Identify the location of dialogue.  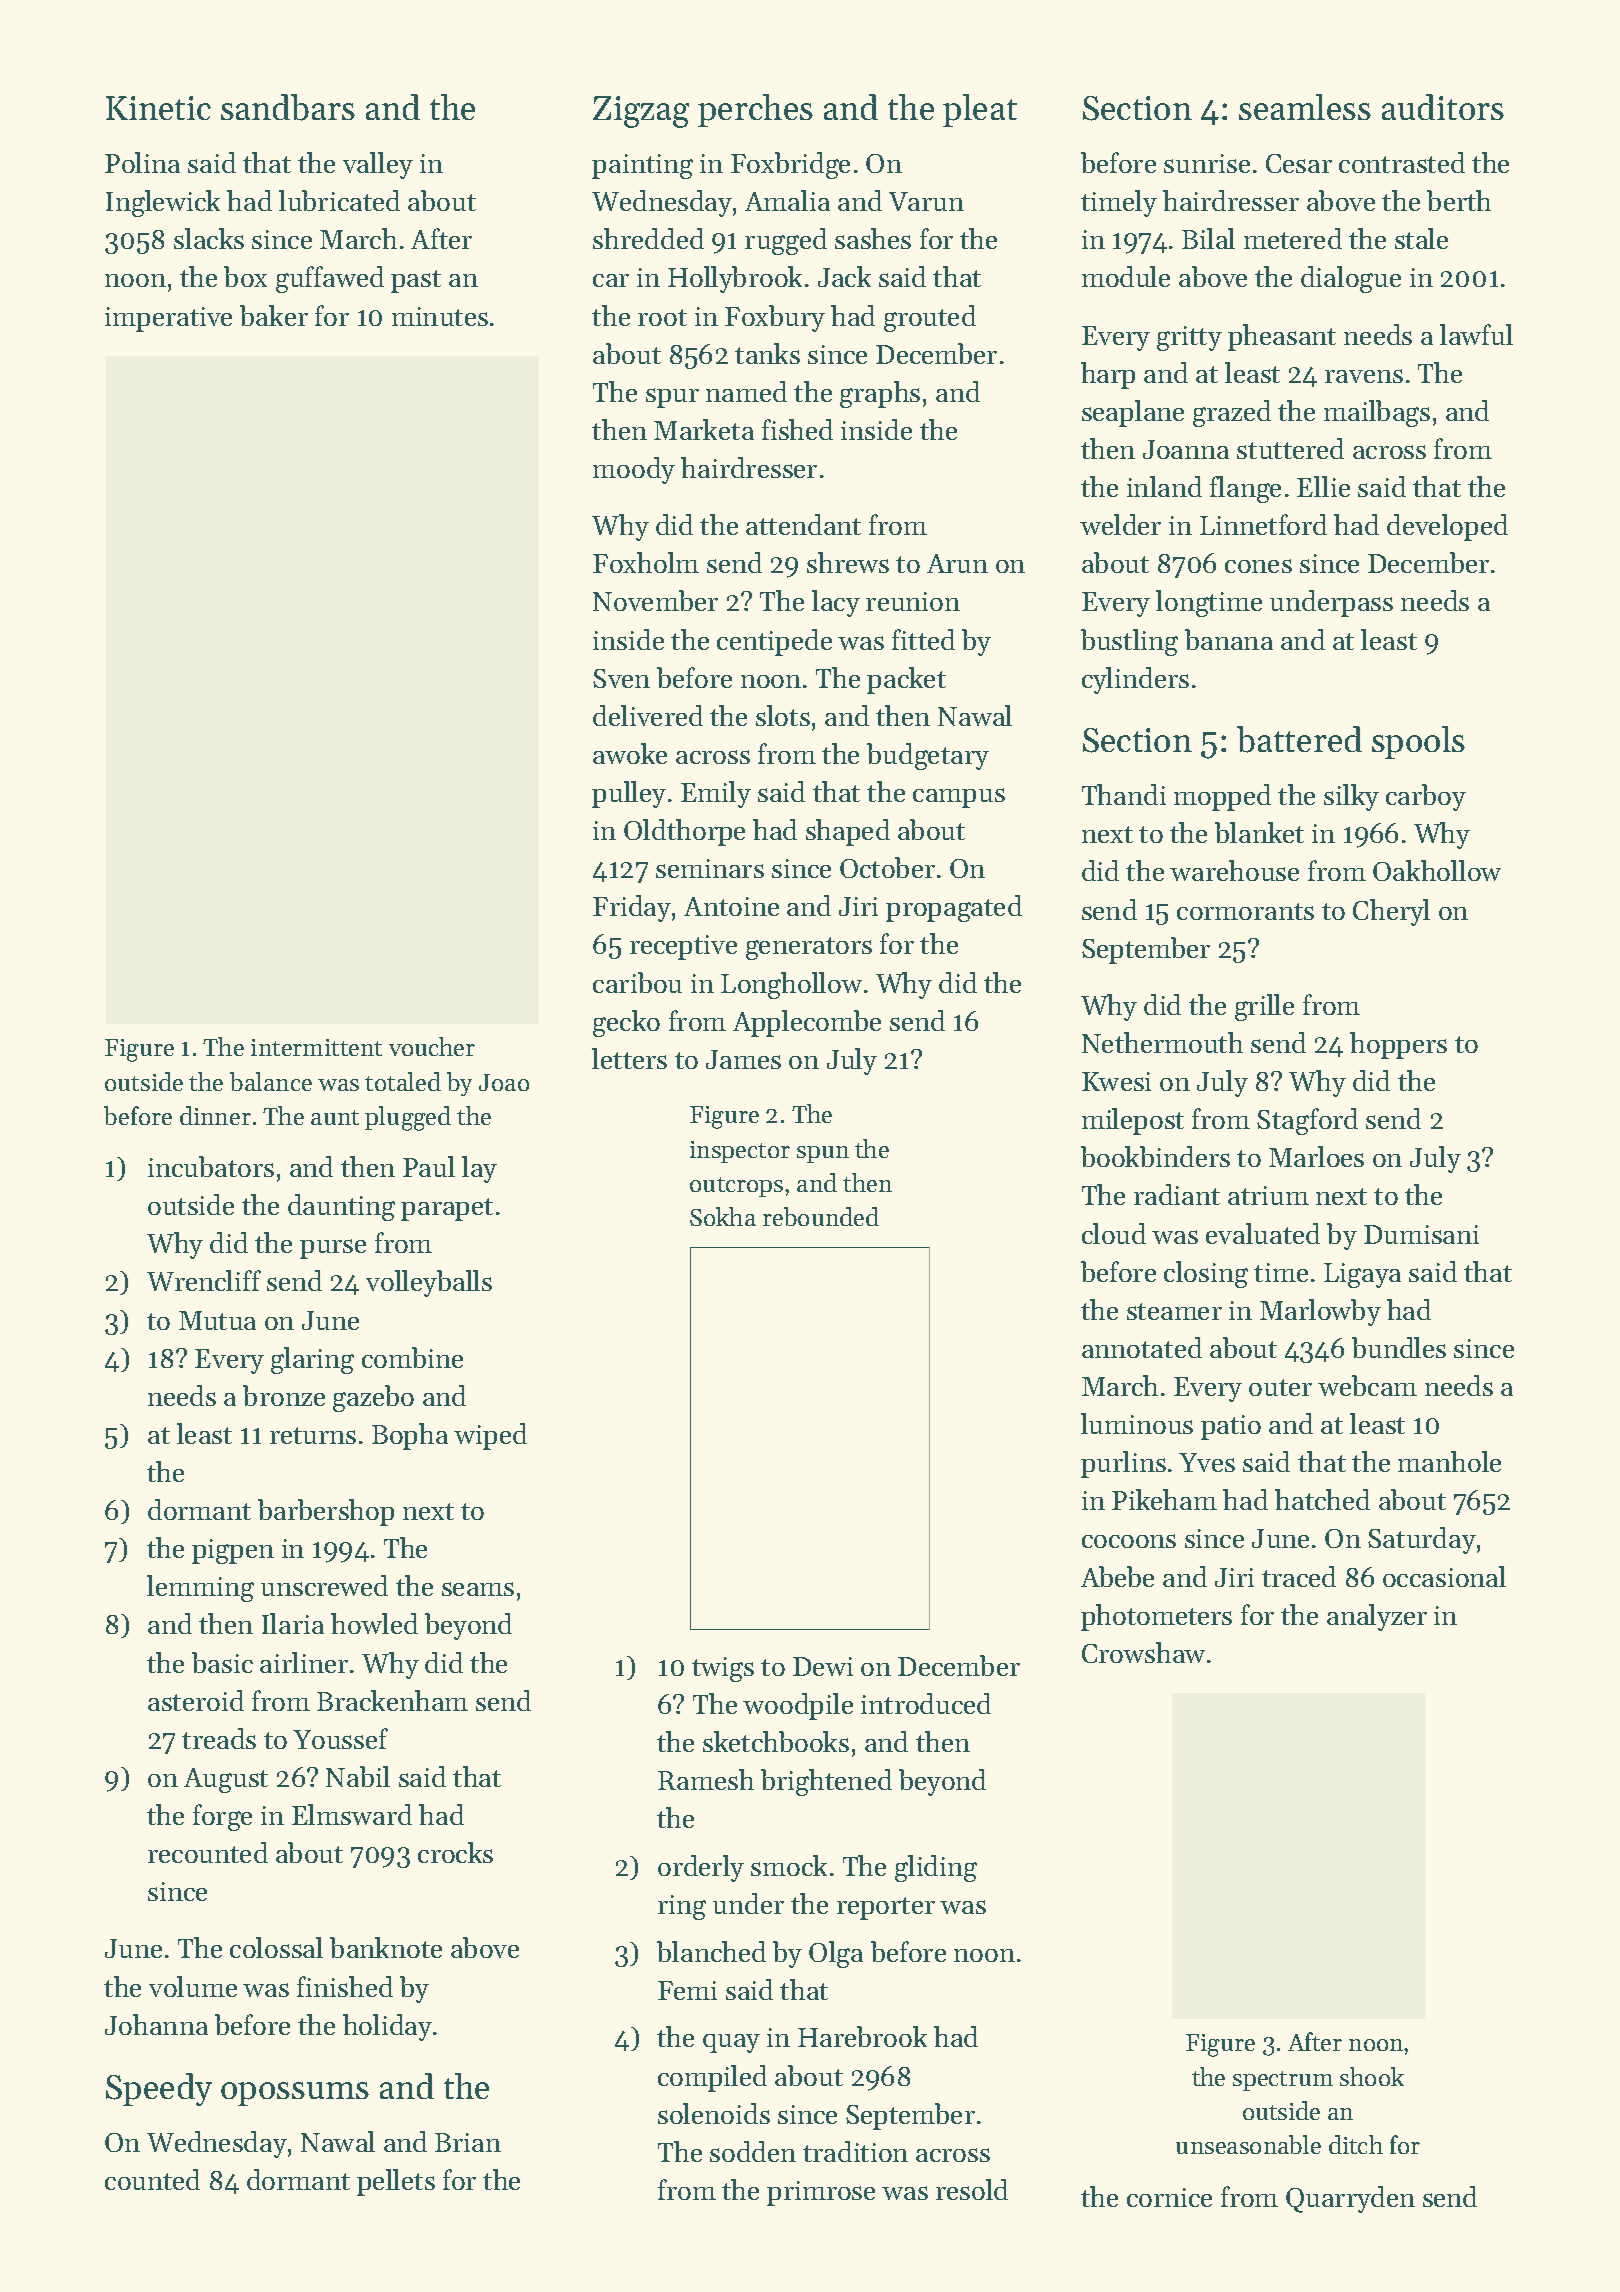
(1351, 279).
